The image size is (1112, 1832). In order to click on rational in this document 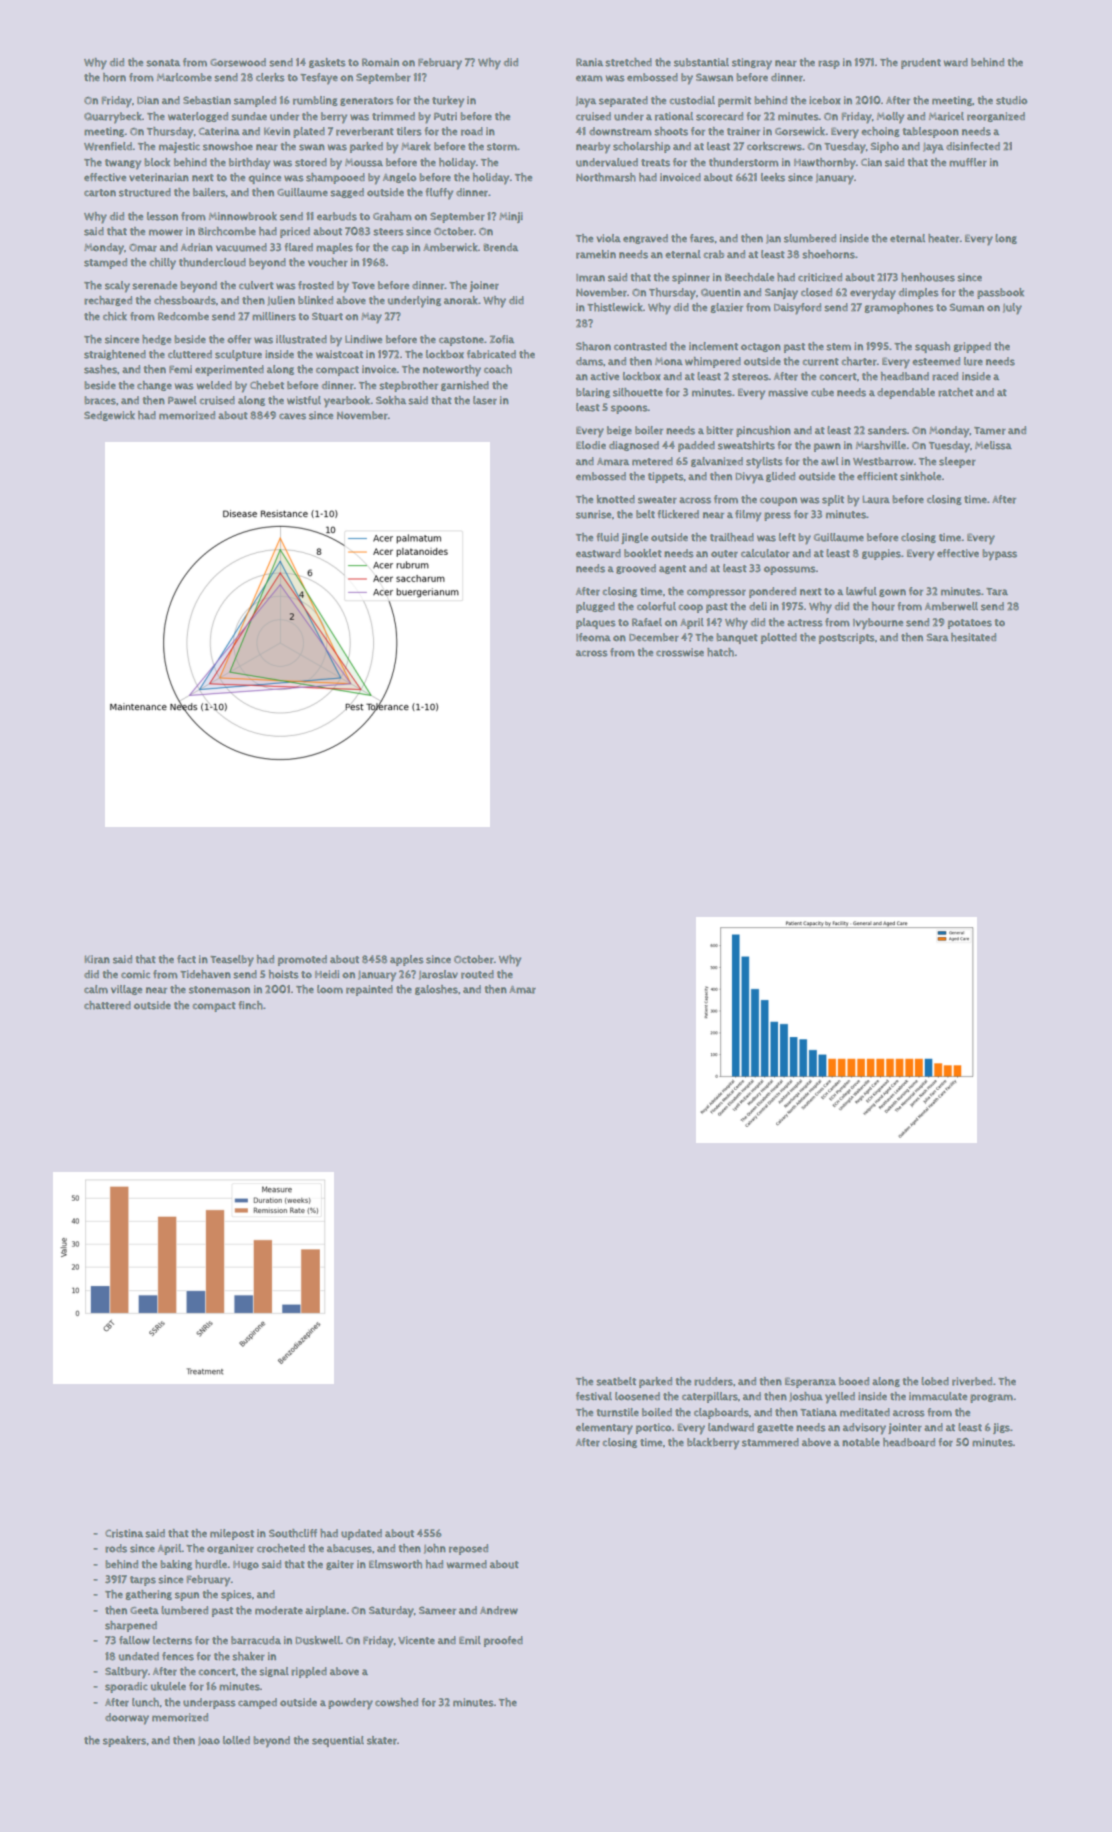, I will do `click(674, 116)`.
